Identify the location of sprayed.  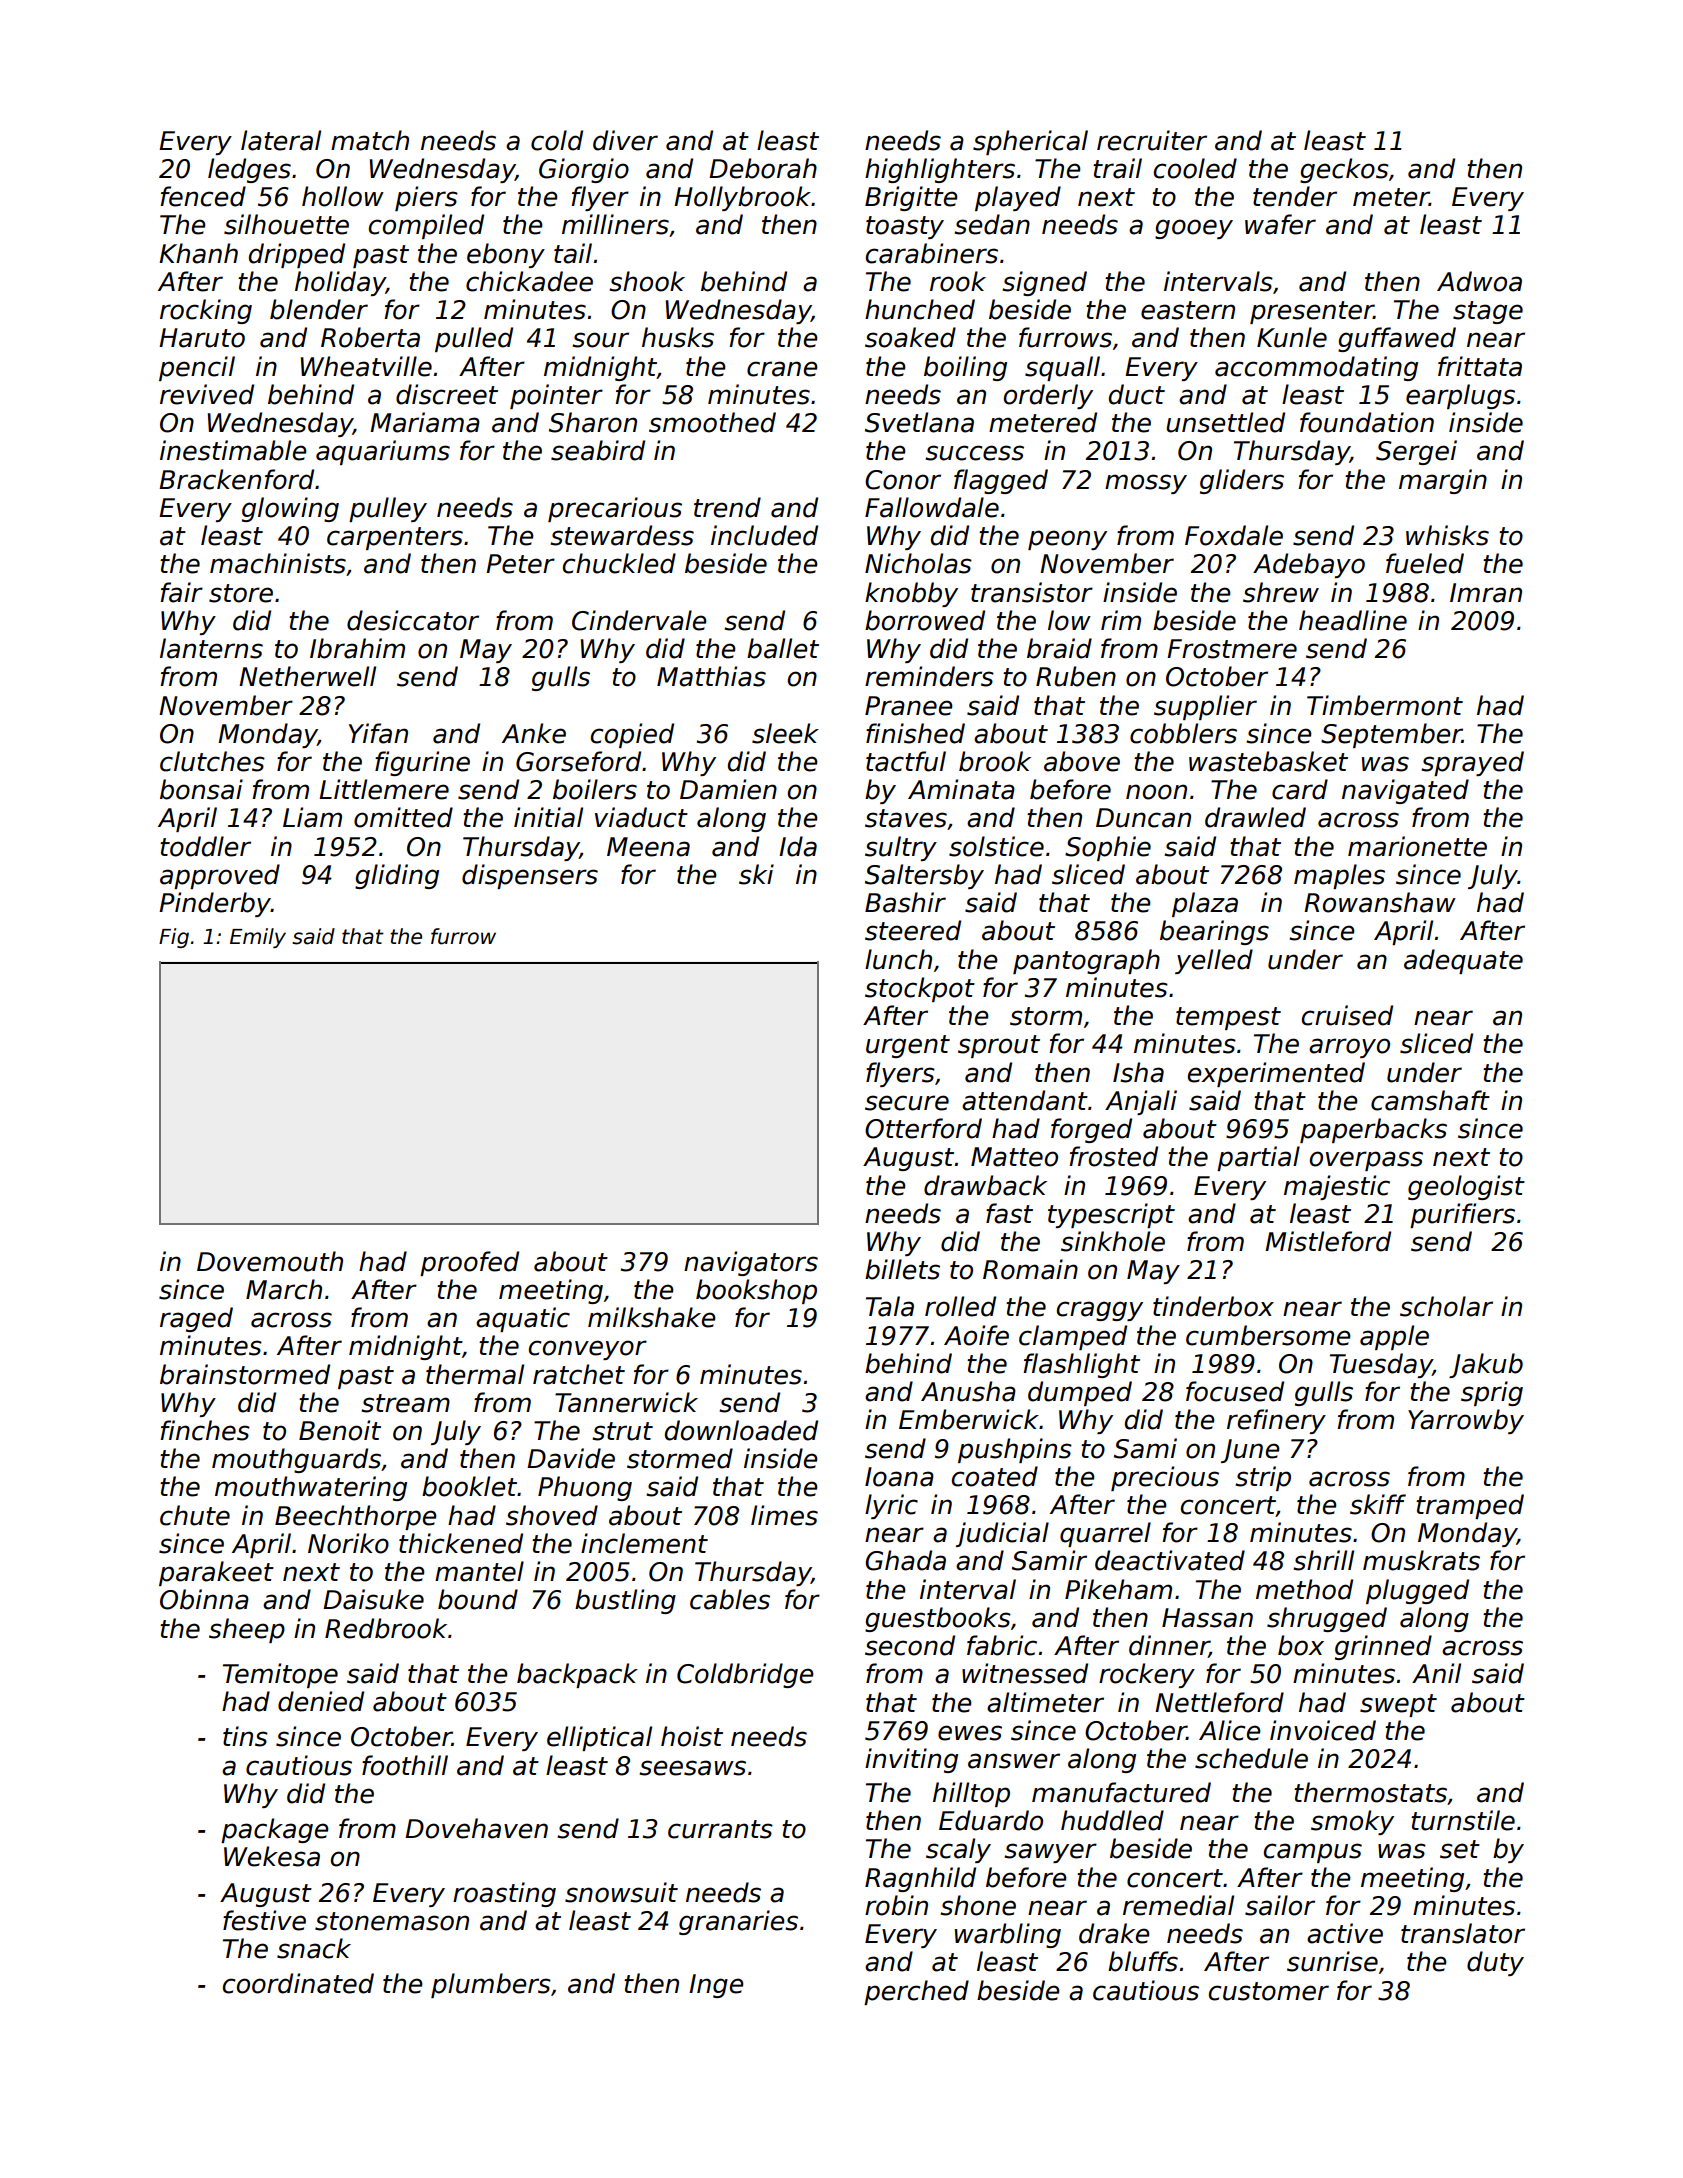
(1472, 763).
